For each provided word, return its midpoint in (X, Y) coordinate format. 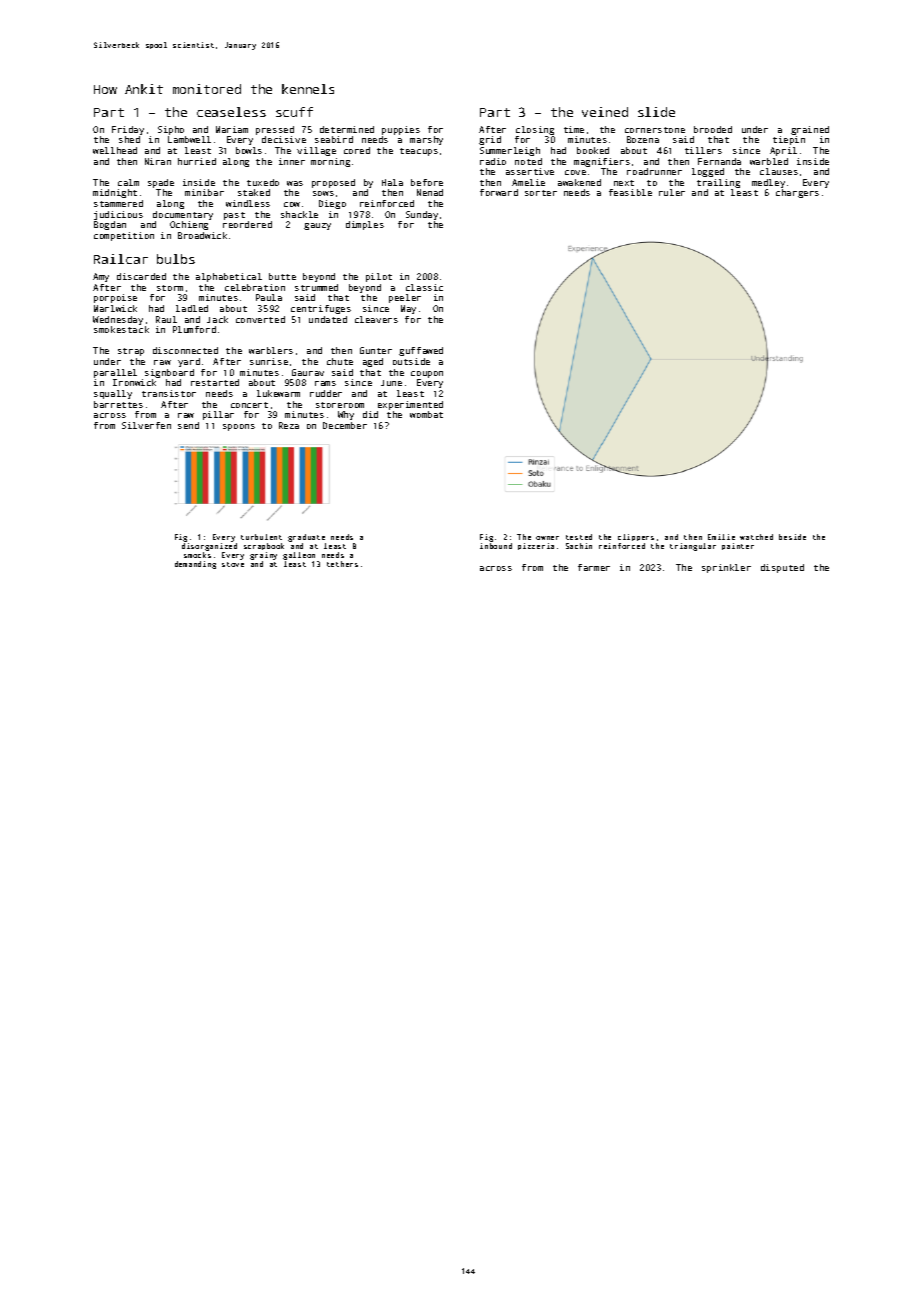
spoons (239, 427)
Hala (392, 182)
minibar (204, 192)
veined (605, 112)
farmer (594, 567)
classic (424, 287)
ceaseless (231, 112)
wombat (426, 414)
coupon (427, 374)
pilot (379, 277)
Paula (269, 297)
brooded (713, 129)
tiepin (789, 140)
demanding (195, 565)
